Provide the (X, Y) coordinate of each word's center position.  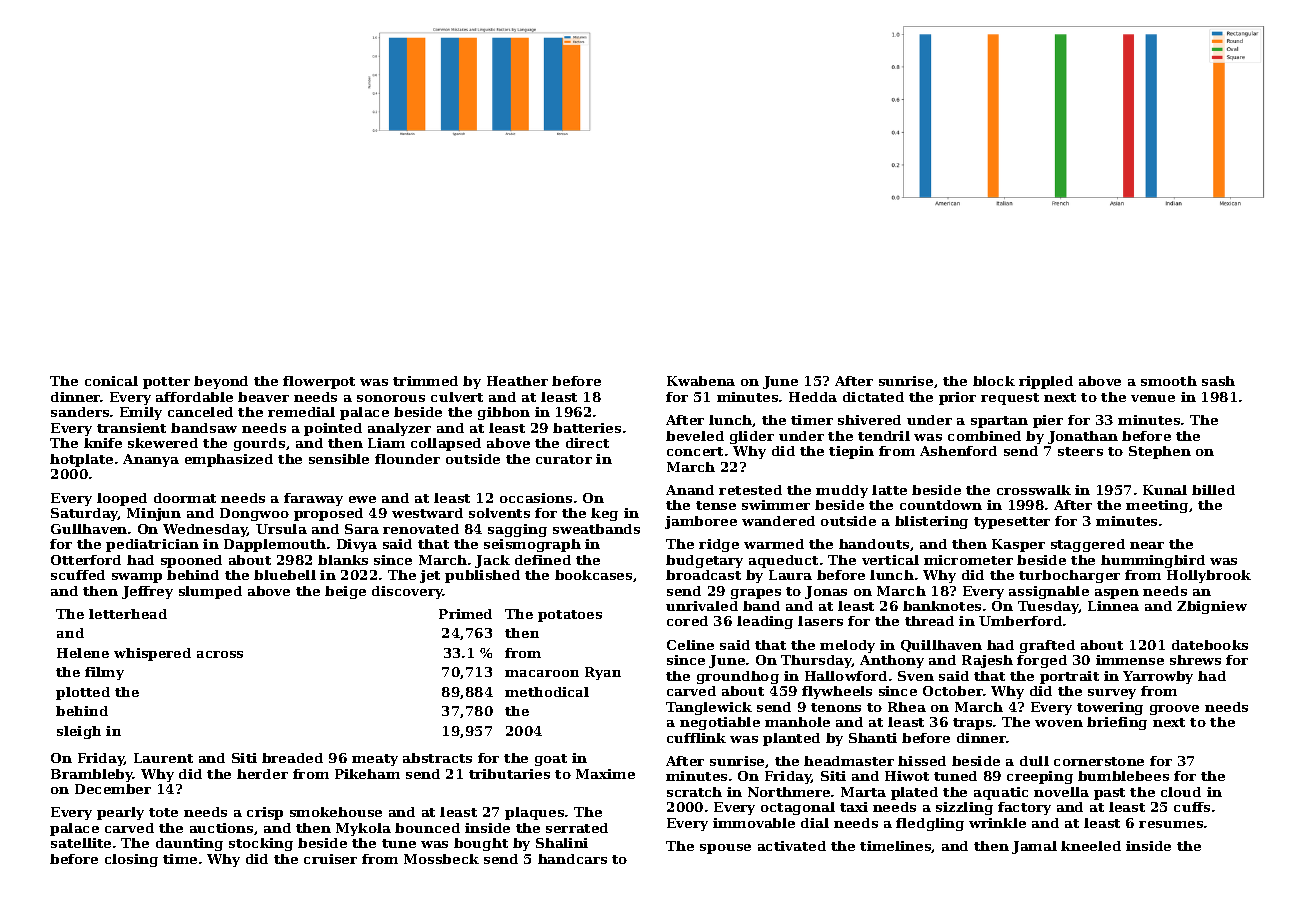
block (994, 381)
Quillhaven (941, 646)
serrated (577, 828)
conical (111, 381)
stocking (261, 844)
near (1147, 545)
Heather (517, 381)
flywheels (837, 692)
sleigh (79, 732)
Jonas (826, 592)
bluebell (285, 575)
